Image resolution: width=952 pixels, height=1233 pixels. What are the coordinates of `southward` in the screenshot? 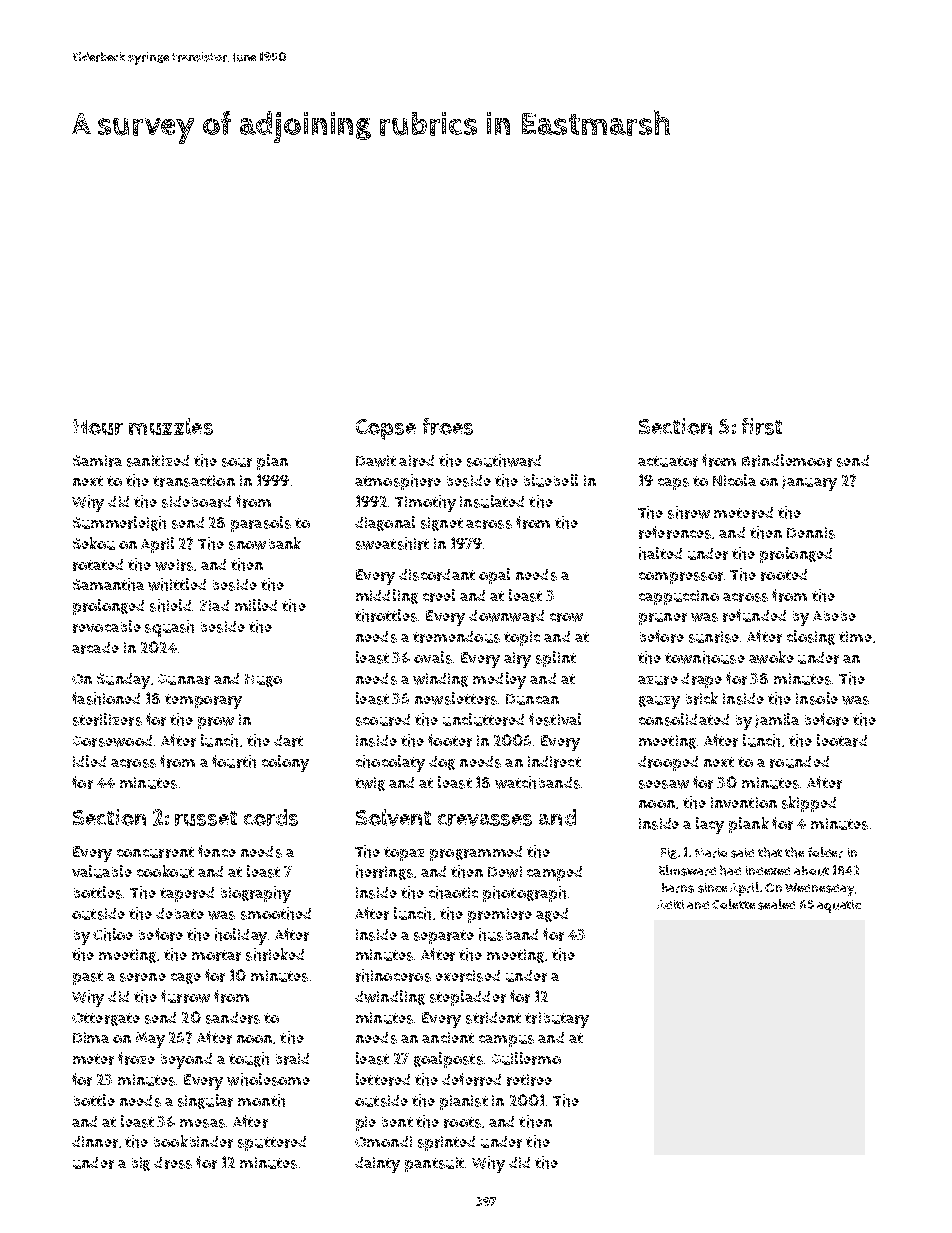 It's located at (504, 460).
